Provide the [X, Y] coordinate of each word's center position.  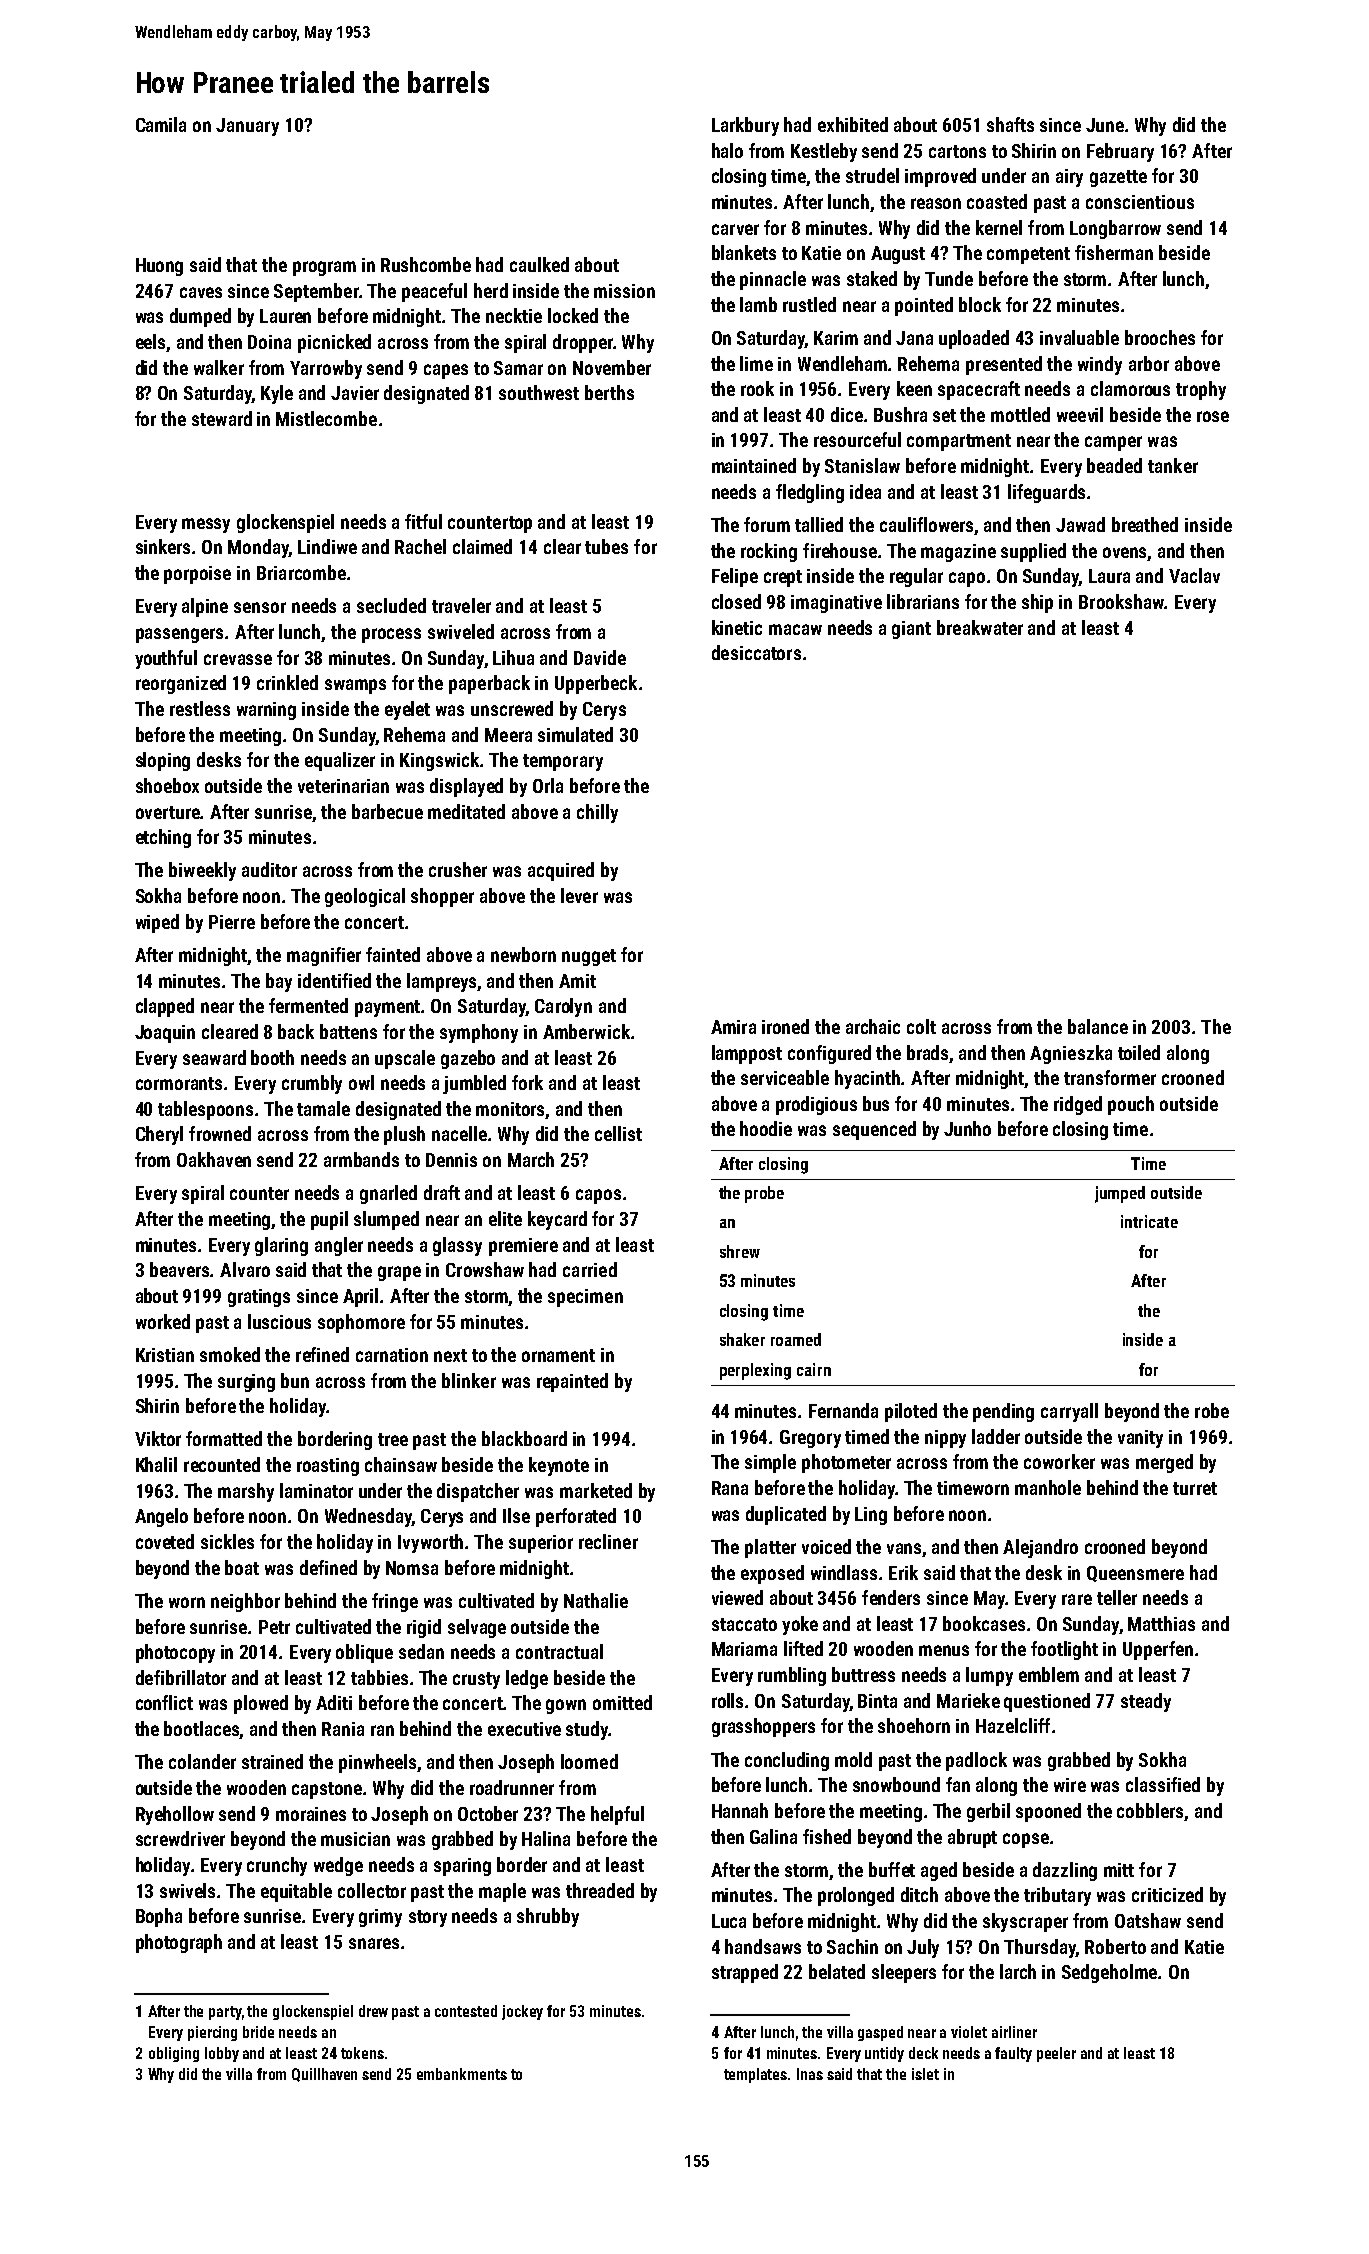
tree [393, 1439]
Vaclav [1194, 575]
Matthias [1161, 1623]
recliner [608, 1541]
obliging [174, 2054]
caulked [539, 264]
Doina [269, 342]
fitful [423, 521]
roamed [796, 1339]
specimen [585, 1298]
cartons [957, 151]
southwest [539, 392]
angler [339, 1246]
